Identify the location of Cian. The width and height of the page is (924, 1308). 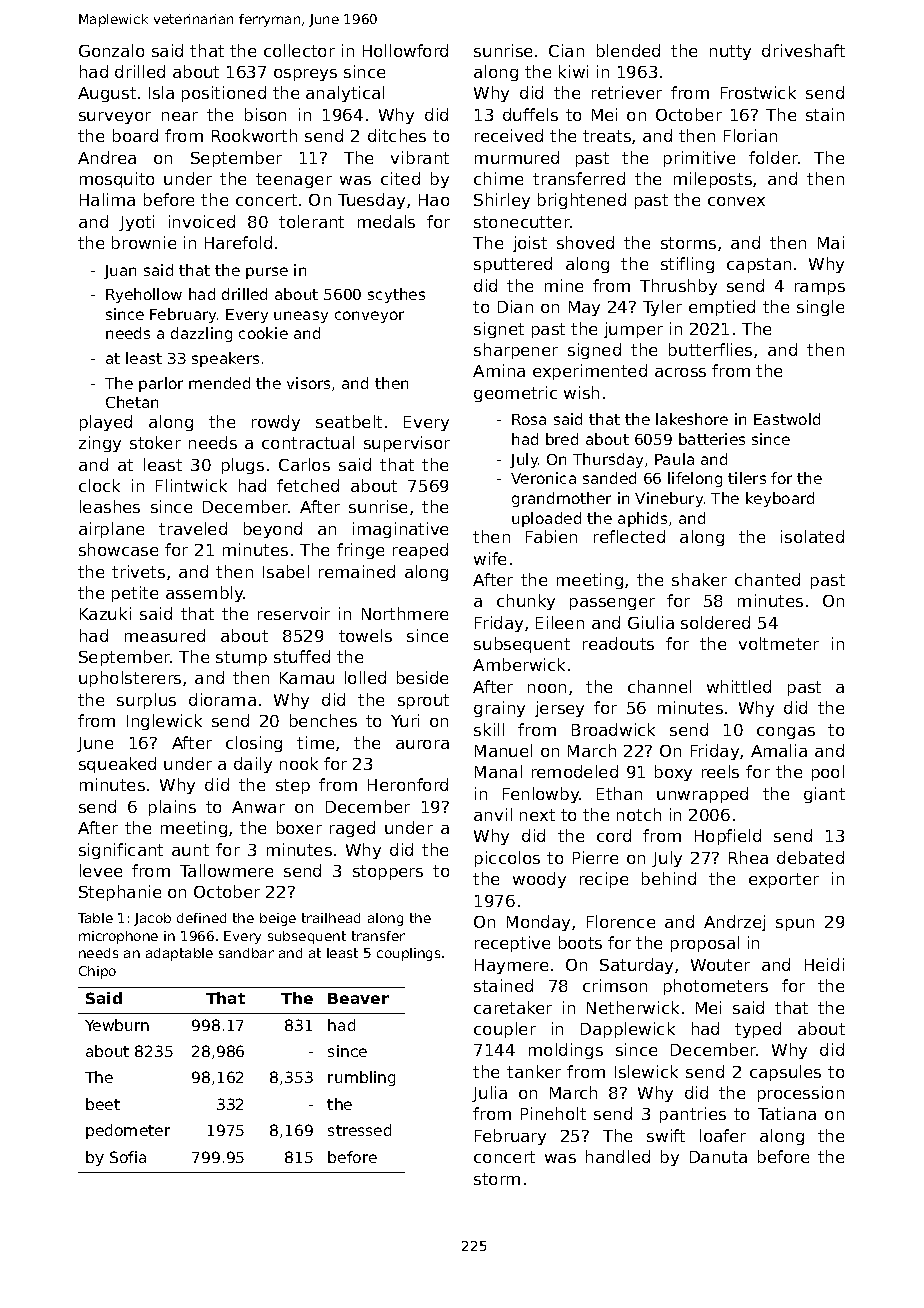
(566, 50).
